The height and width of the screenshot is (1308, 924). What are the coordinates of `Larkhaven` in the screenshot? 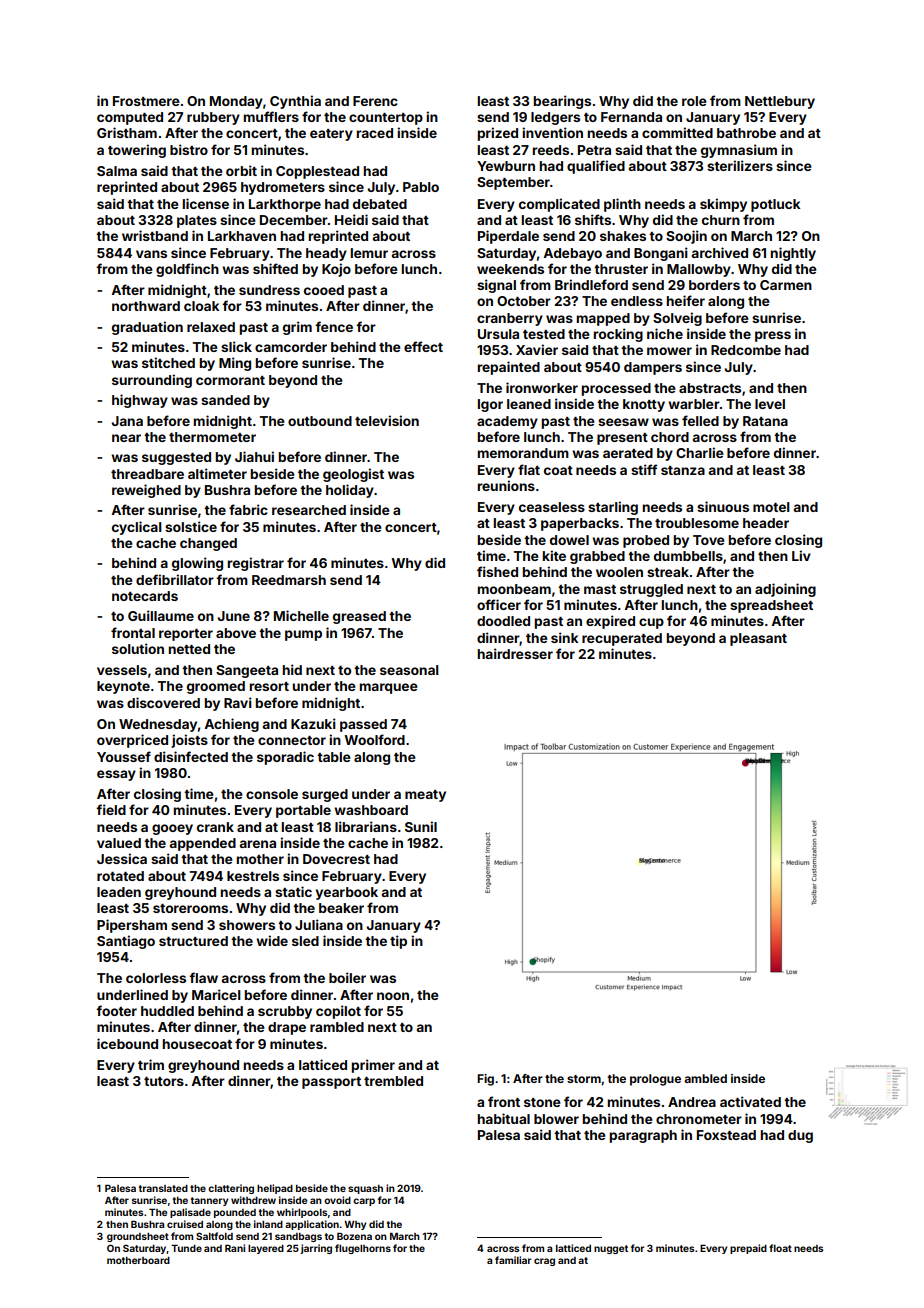 It's located at (242, 236).
